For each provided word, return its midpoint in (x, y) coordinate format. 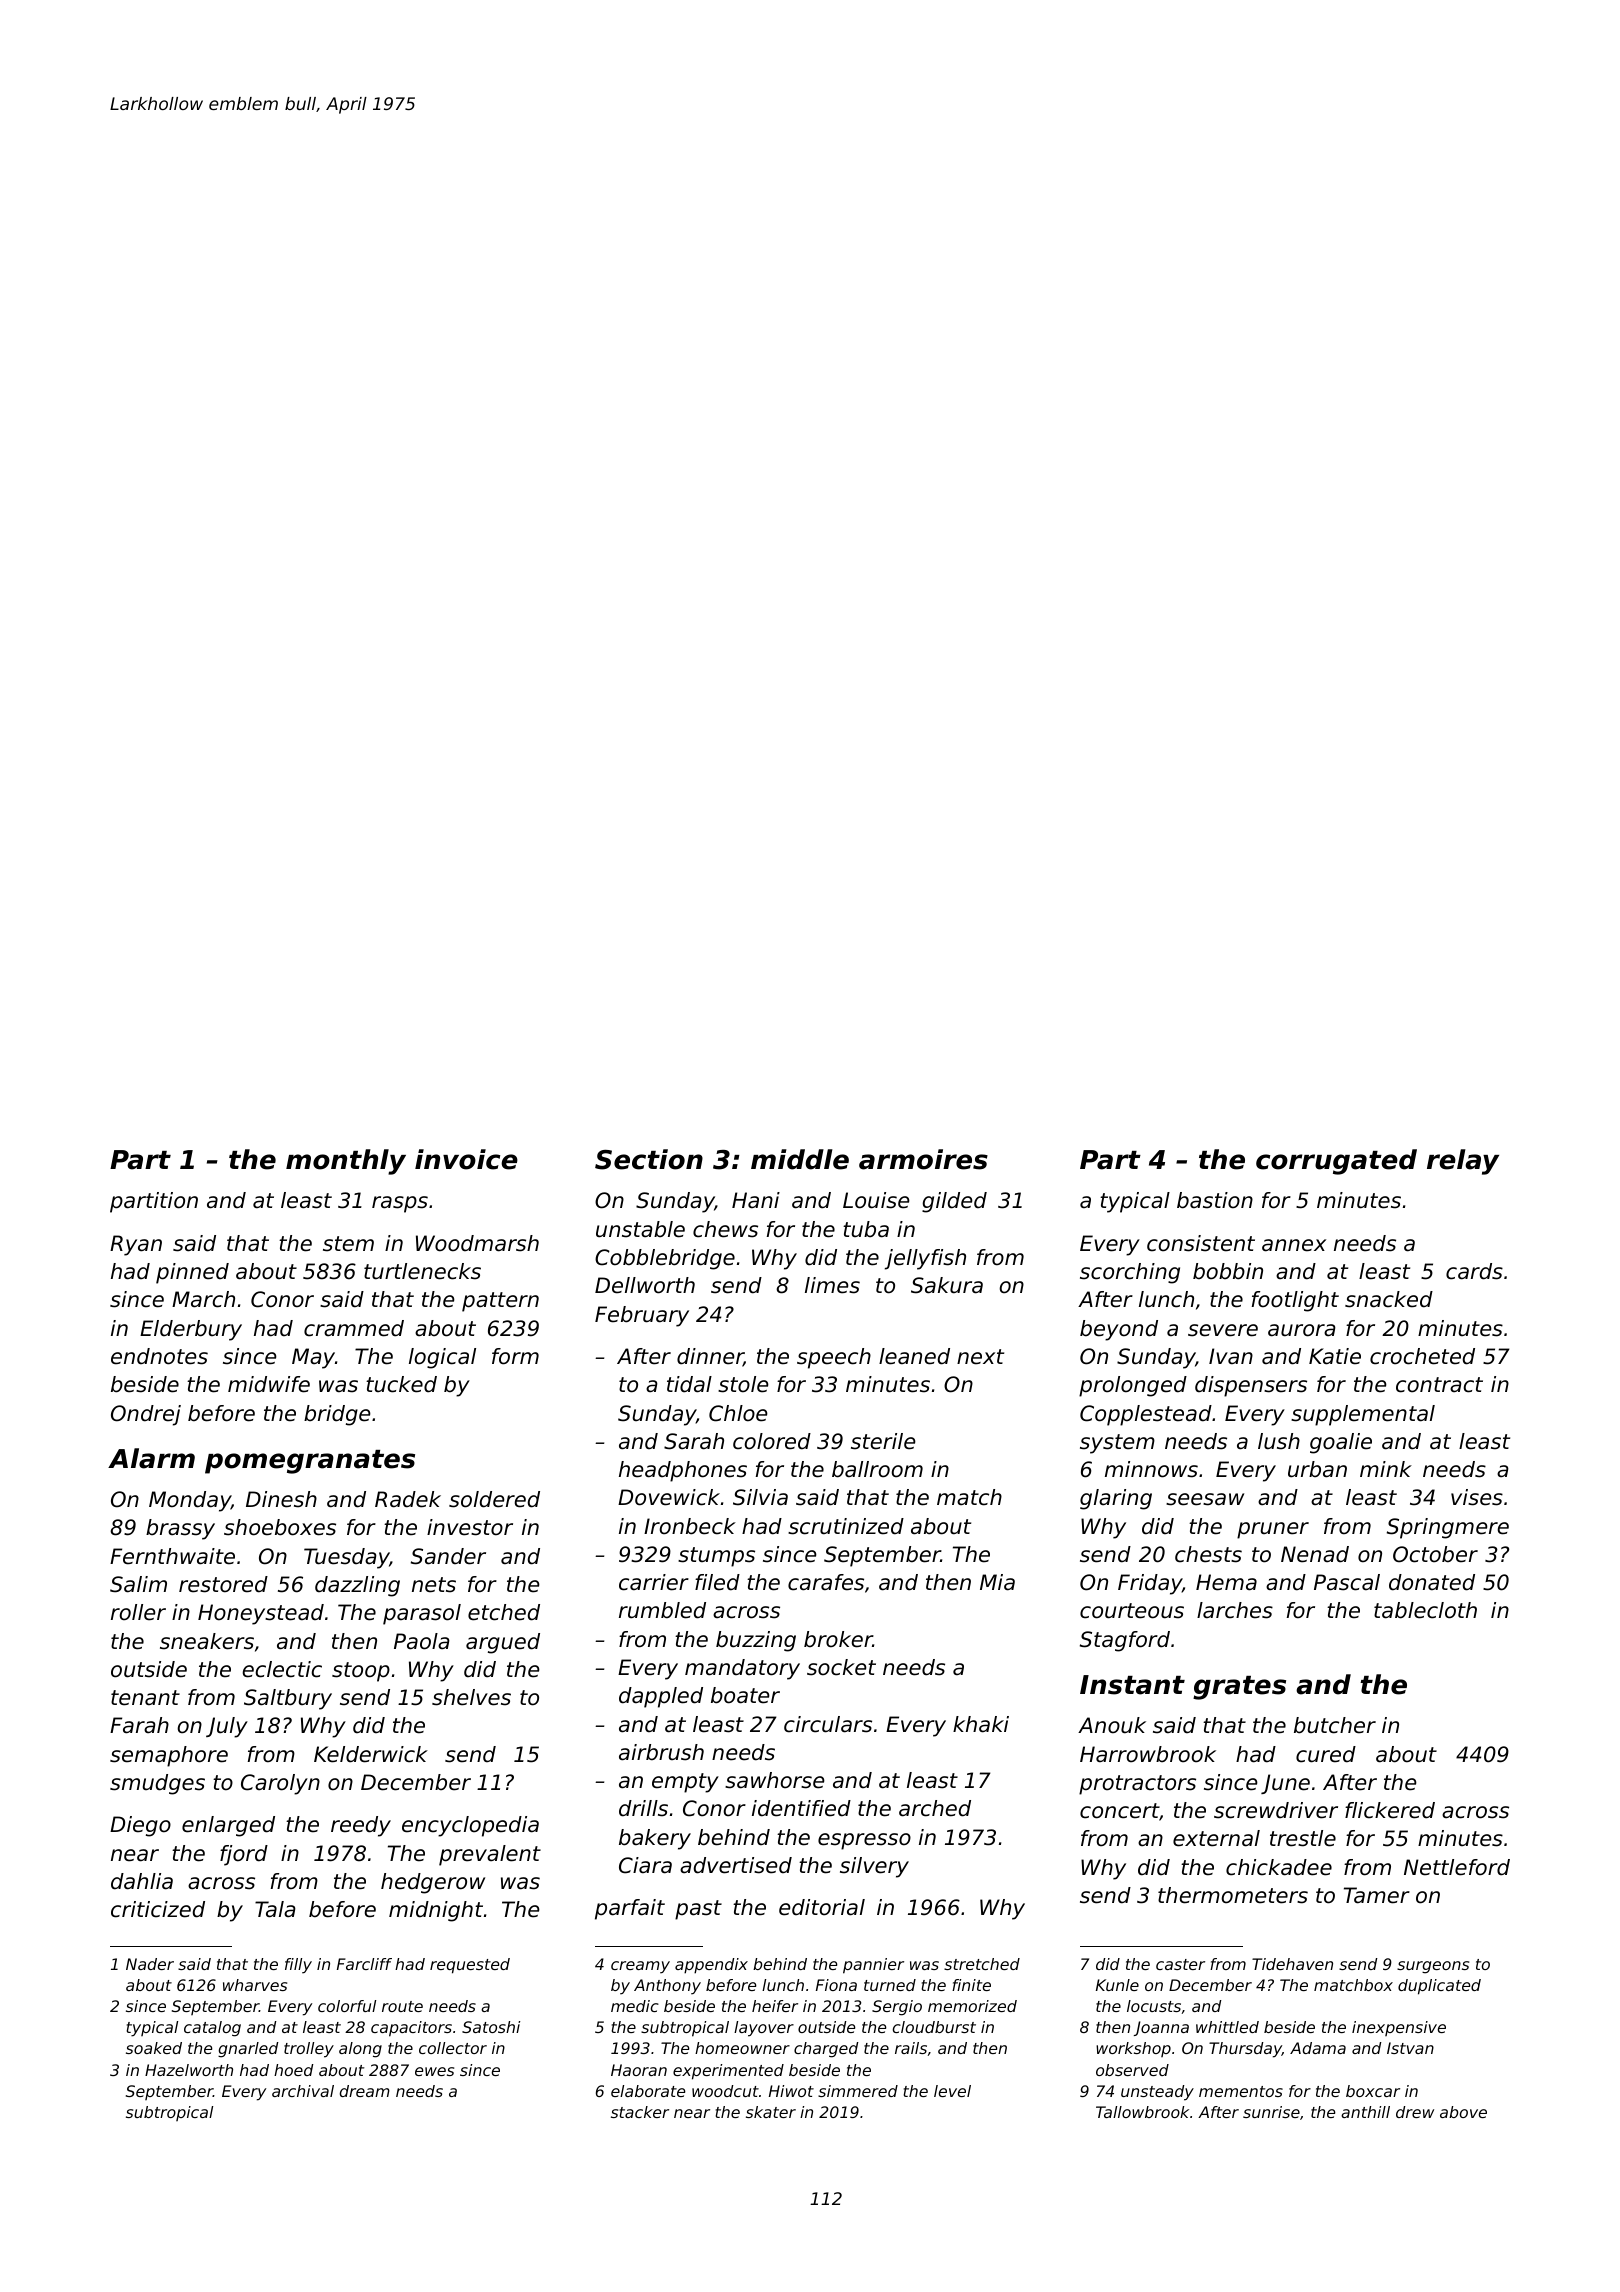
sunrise (1271, 2112)
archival (303, 2091)
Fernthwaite (172, 1556)
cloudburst (934, 2027)
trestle (1303, 1838)
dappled (661, 1697)
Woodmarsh (477, 1243)
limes (832, 1285)
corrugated (1336, 1162)
